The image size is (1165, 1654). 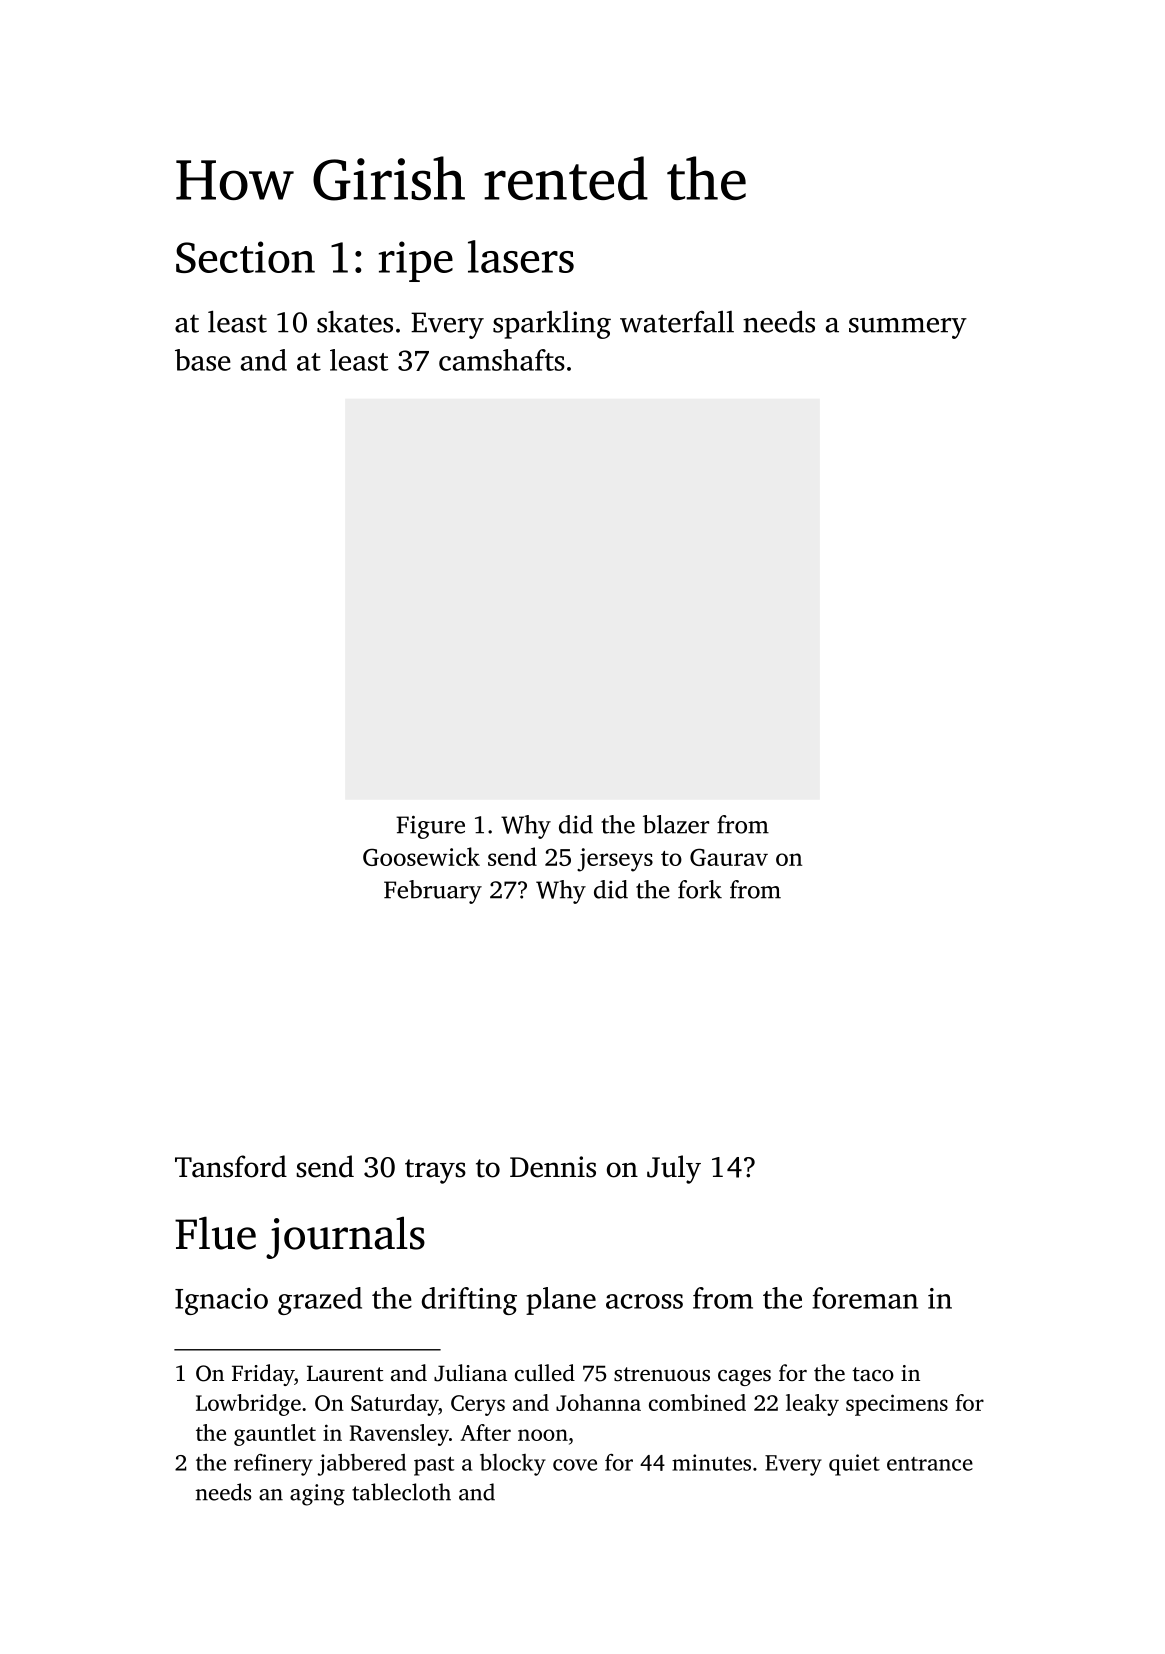 What do you see at coordinates (203, 360) in the image?
I see `base` at bounding box center [203, 360].
